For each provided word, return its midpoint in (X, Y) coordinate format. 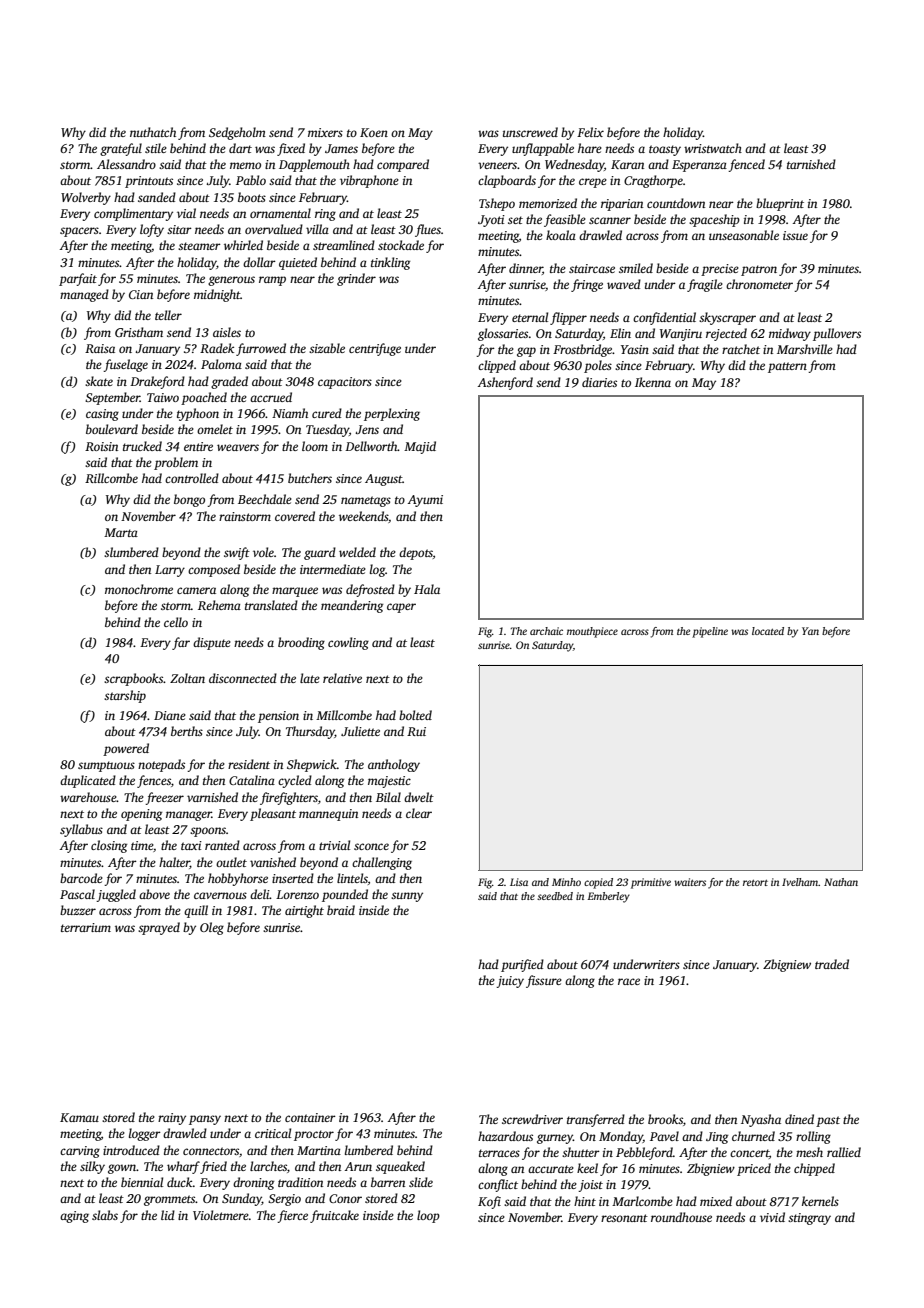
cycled (295, 781)
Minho (566, 882)
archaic (546, 631)
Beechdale (265, 499)
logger (145, 1134)
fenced (746, 165)
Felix (590, 132)
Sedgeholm (237, 133)
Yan (810, 631)
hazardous (505, 1136)
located (768, 631)
